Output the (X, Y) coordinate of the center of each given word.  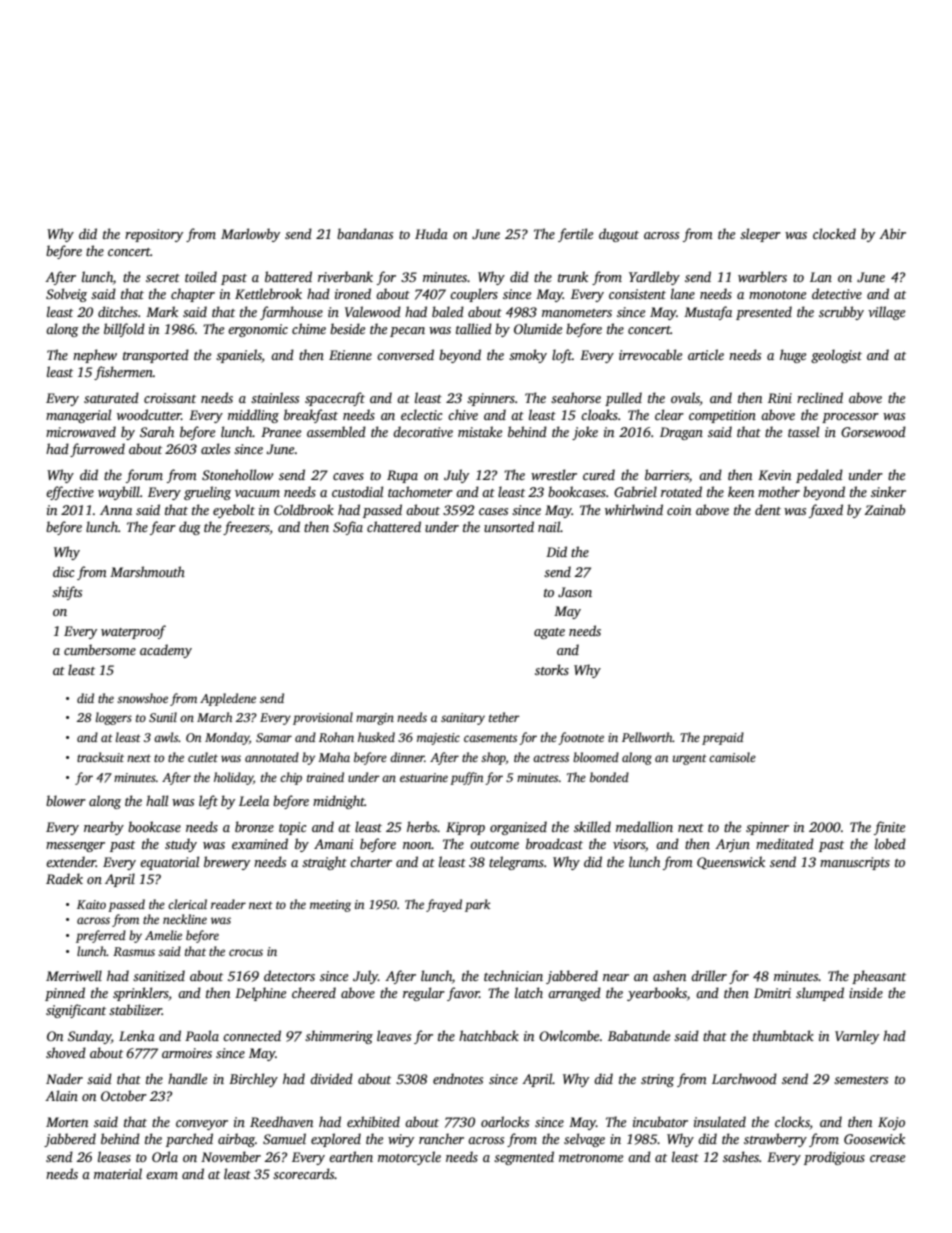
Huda (431, 233)
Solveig (66, 295)
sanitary (463, 719)
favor (463, 994)
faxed (826, 511)
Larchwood (744, 1078)
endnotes (458, 1078)
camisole (732, 757)
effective (70, 493)
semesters (861, 1080)
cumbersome (100, 649)
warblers (762, 276)
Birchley (253, 1080)
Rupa (402, 476)
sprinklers (141, 994)
